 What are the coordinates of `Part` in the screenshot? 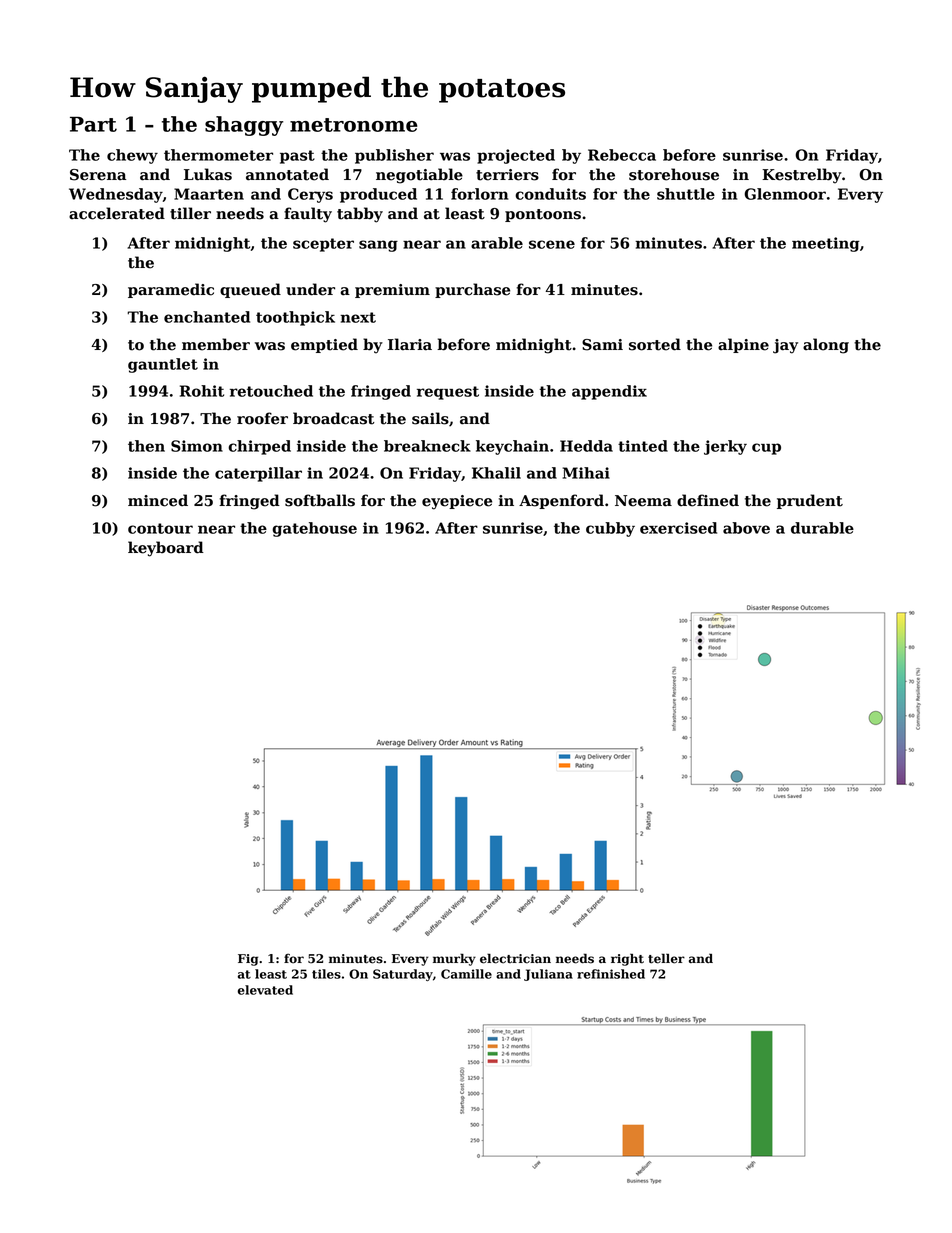 It's located at (93, 124).
